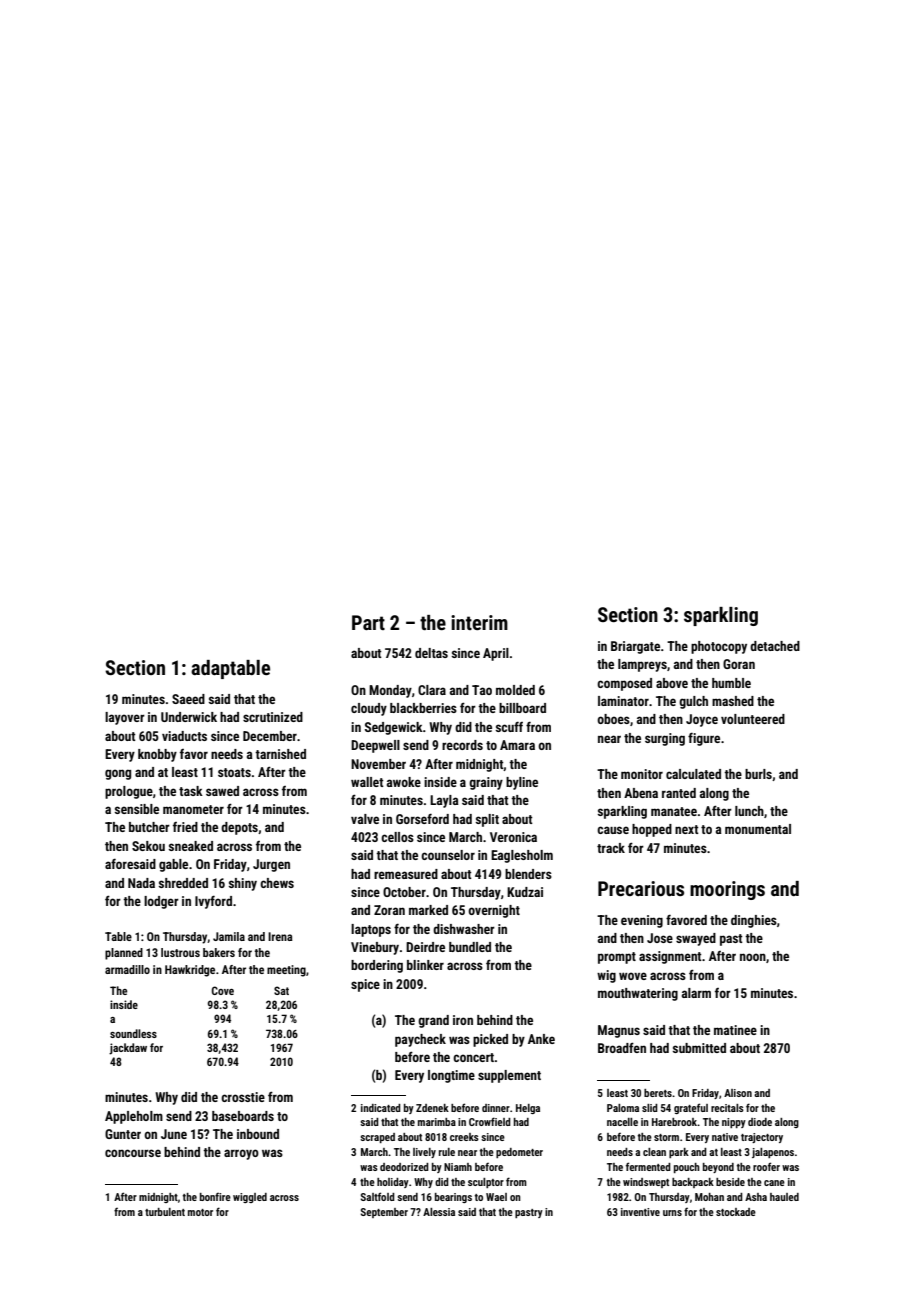 The height and width of the image is (1316, 908). What do you see at coordinates (444, 801) in the image?
I see `Layla` at bounding box center [444, 801].
